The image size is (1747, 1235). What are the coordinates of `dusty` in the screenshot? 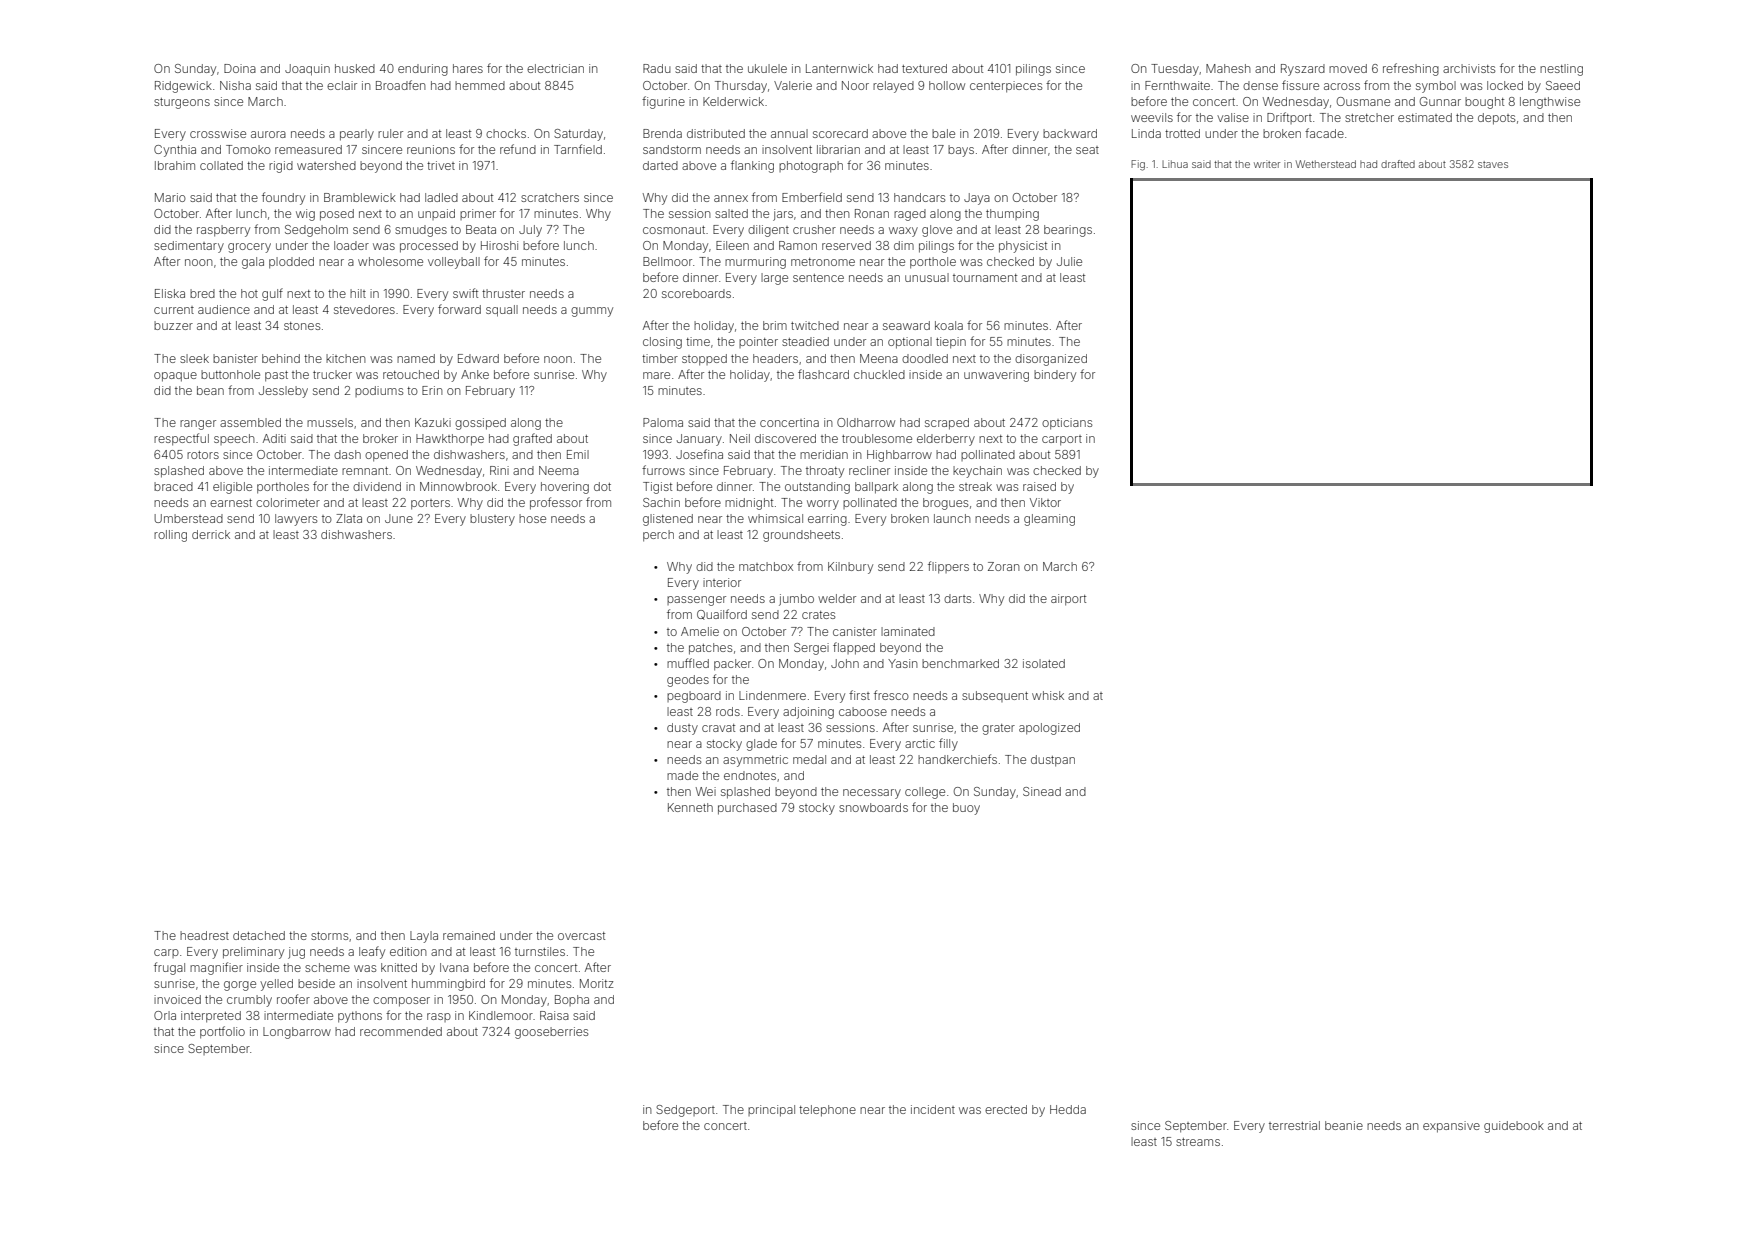 It's located at (682, 729).
